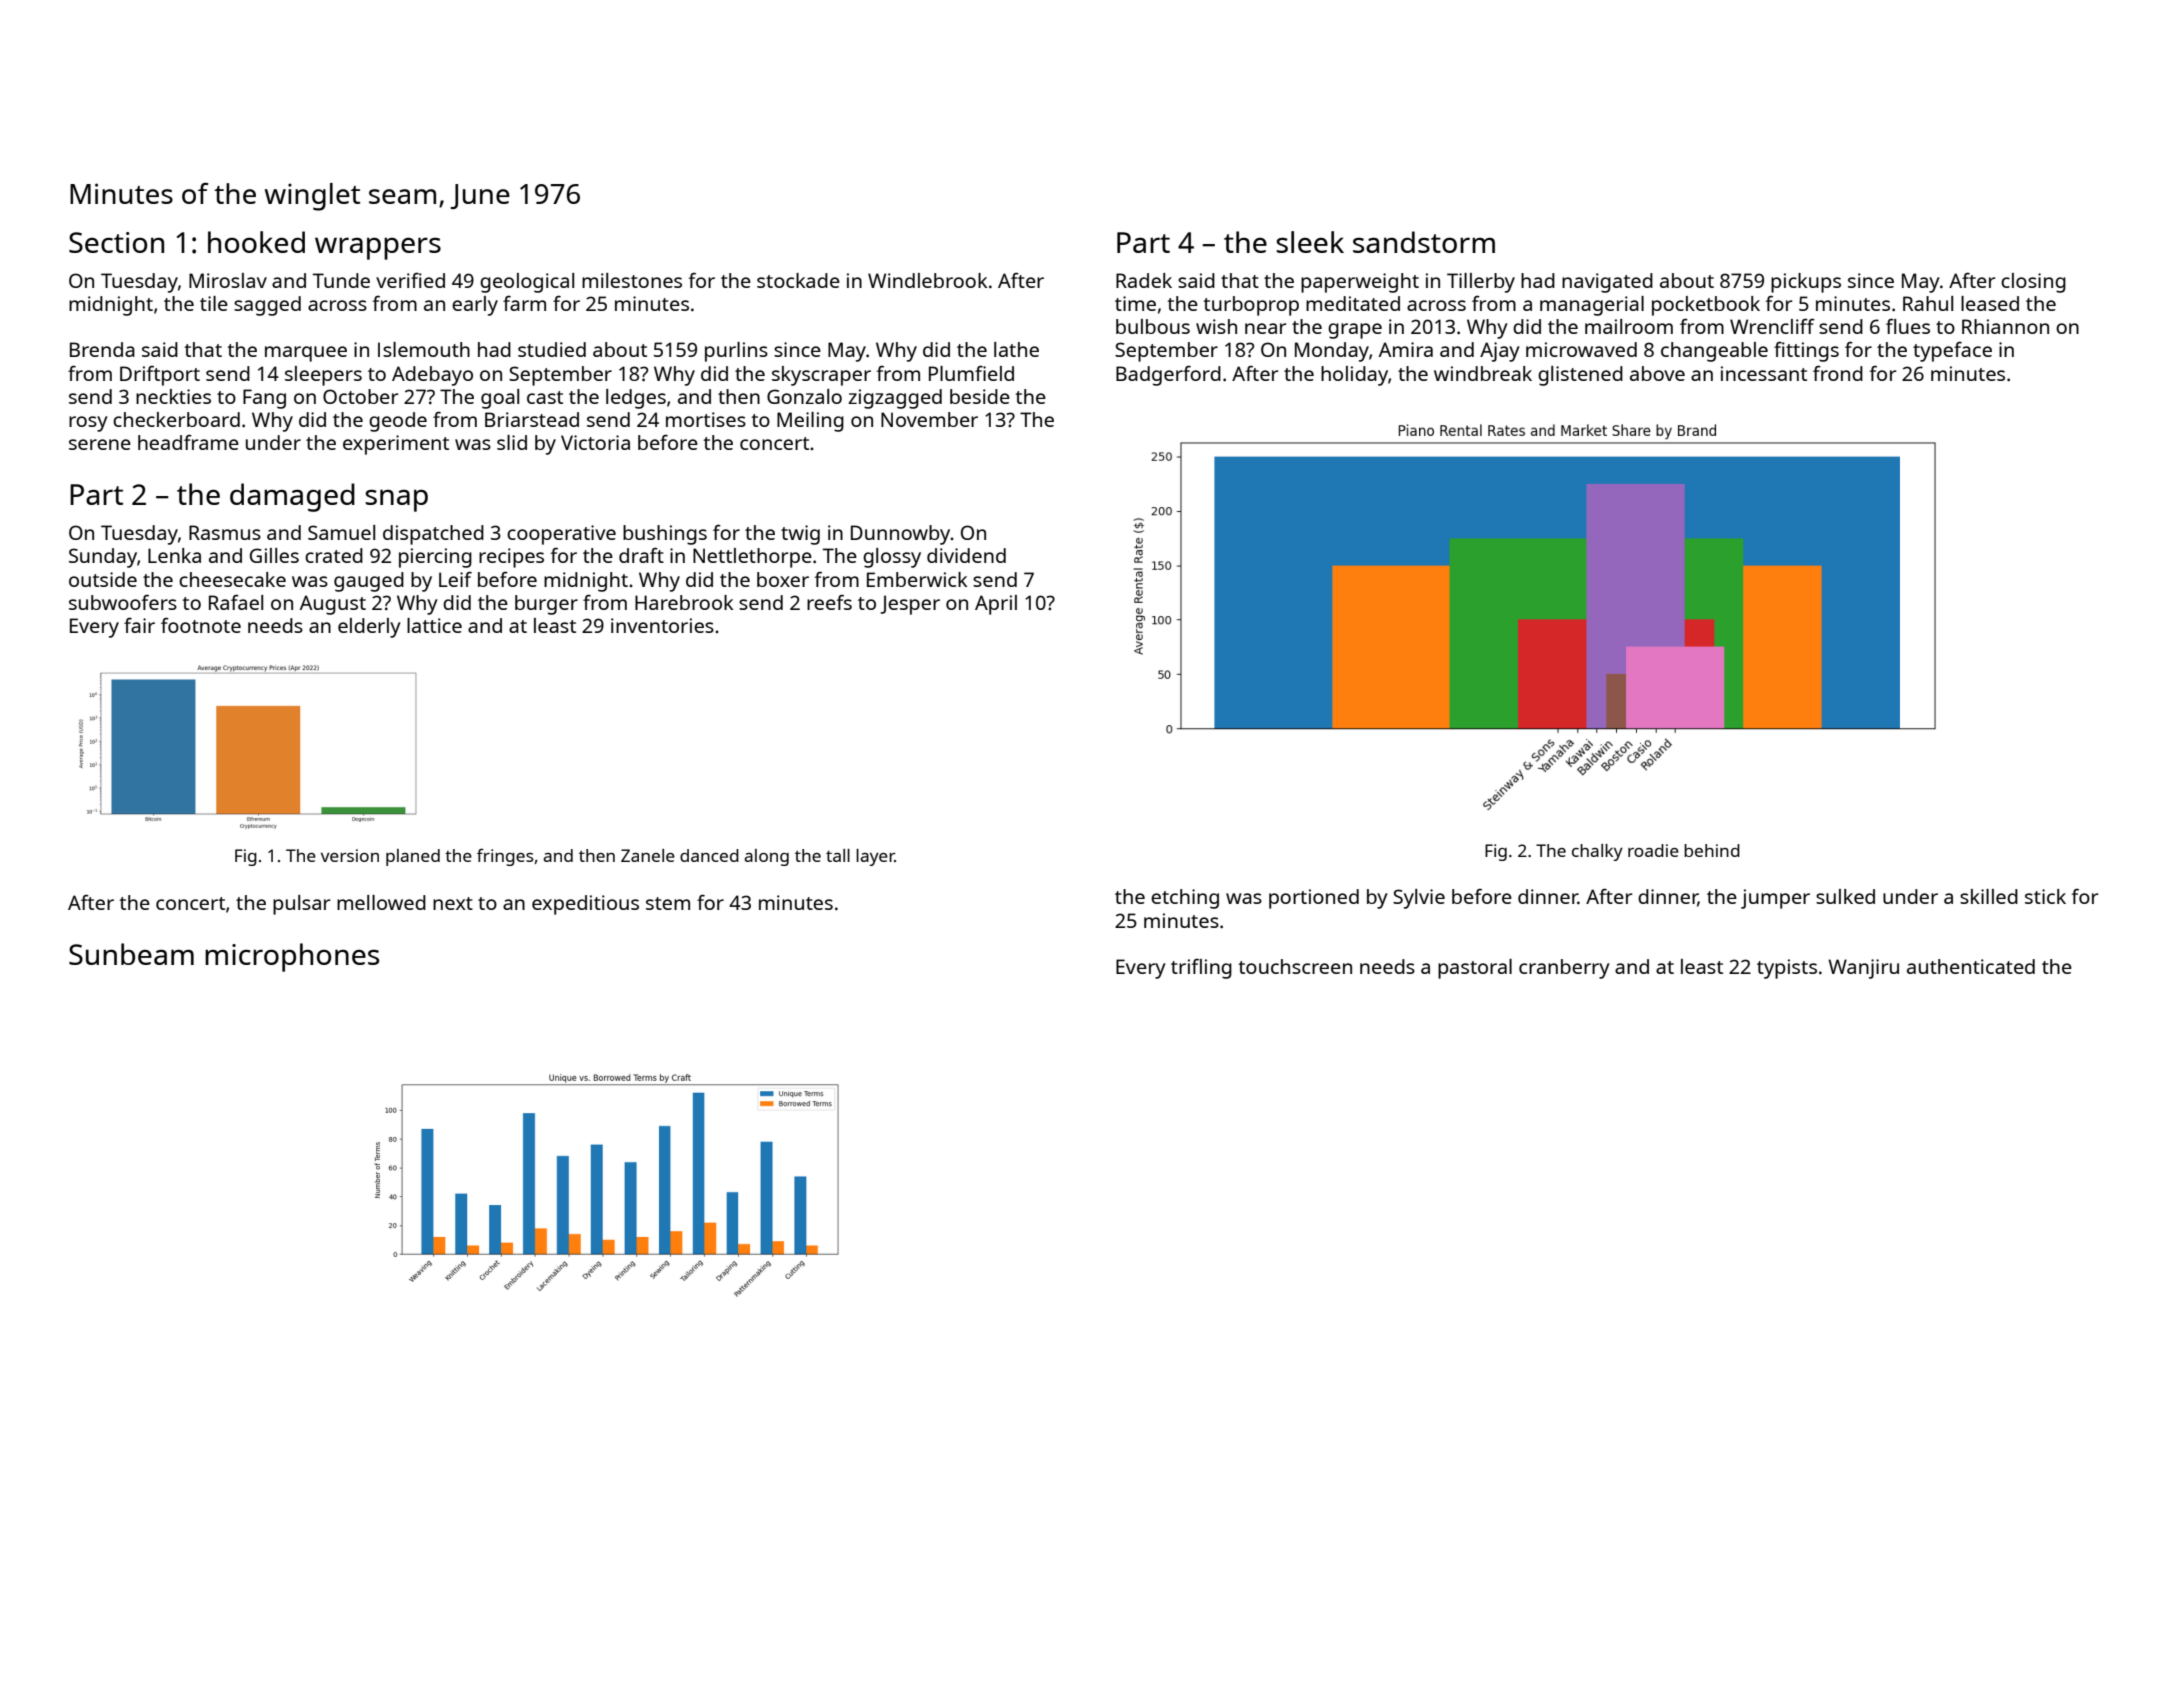  Describe the element at coordinates (1424, 242) in the document. I see `sandstorm` at that location.
